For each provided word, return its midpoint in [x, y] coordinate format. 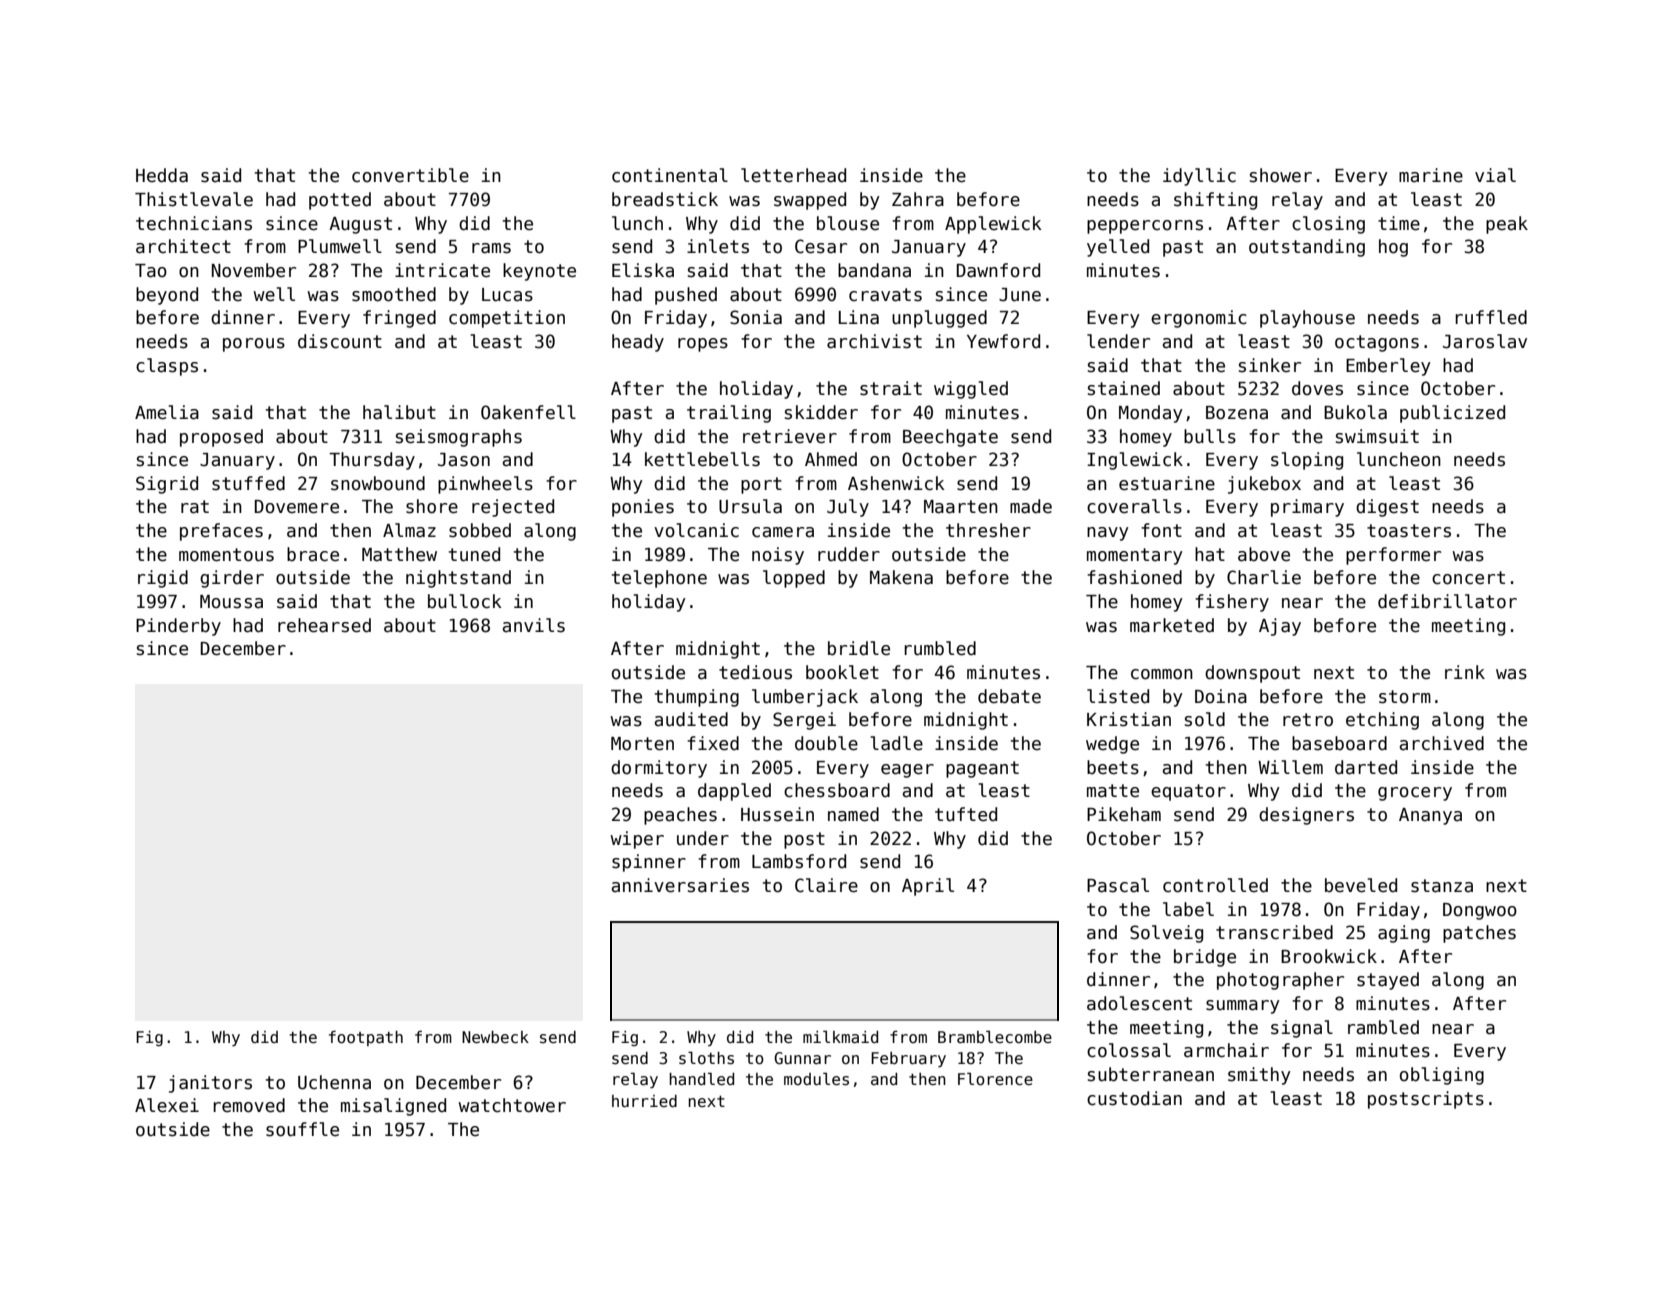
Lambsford [799, 861]
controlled [1215, 885]
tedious [755, 672]
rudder [849, 554]
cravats [885, 295]
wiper [637, 840]
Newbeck [495, 1037]
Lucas [507, 295]
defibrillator [1447, 601]
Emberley [1388, 367]
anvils [534, 625]
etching [1382, 721]
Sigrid [167, 485]
